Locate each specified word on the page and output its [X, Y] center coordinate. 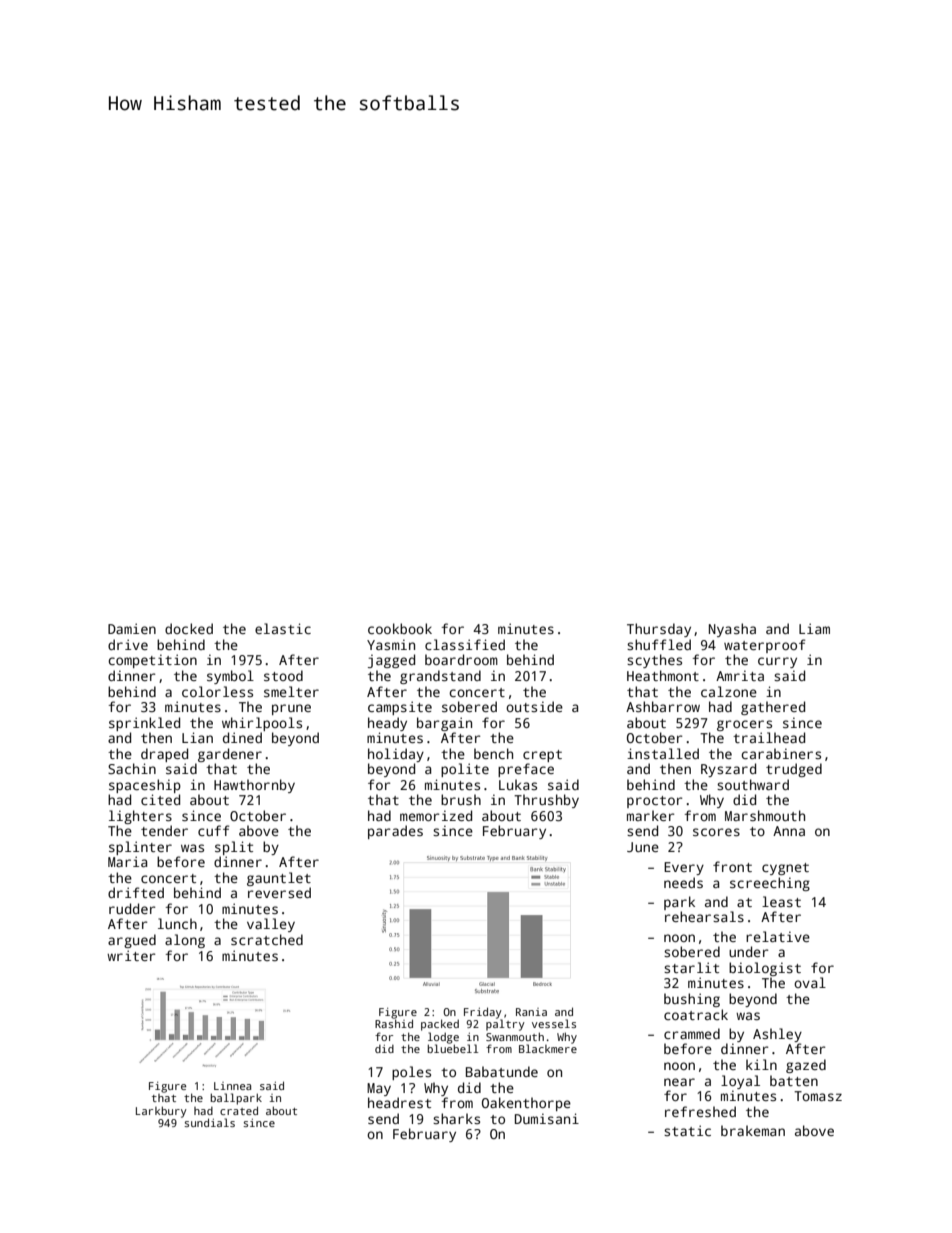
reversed [279, 892]
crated [239, 1110]
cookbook [400, 628]
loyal [740, 1082]
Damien [132, 628]
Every [684, 868]
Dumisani [547, 1118]
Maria [127, 861]
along [185, 941]
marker [650, 815]
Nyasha [732, 630]
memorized [436, 815]
